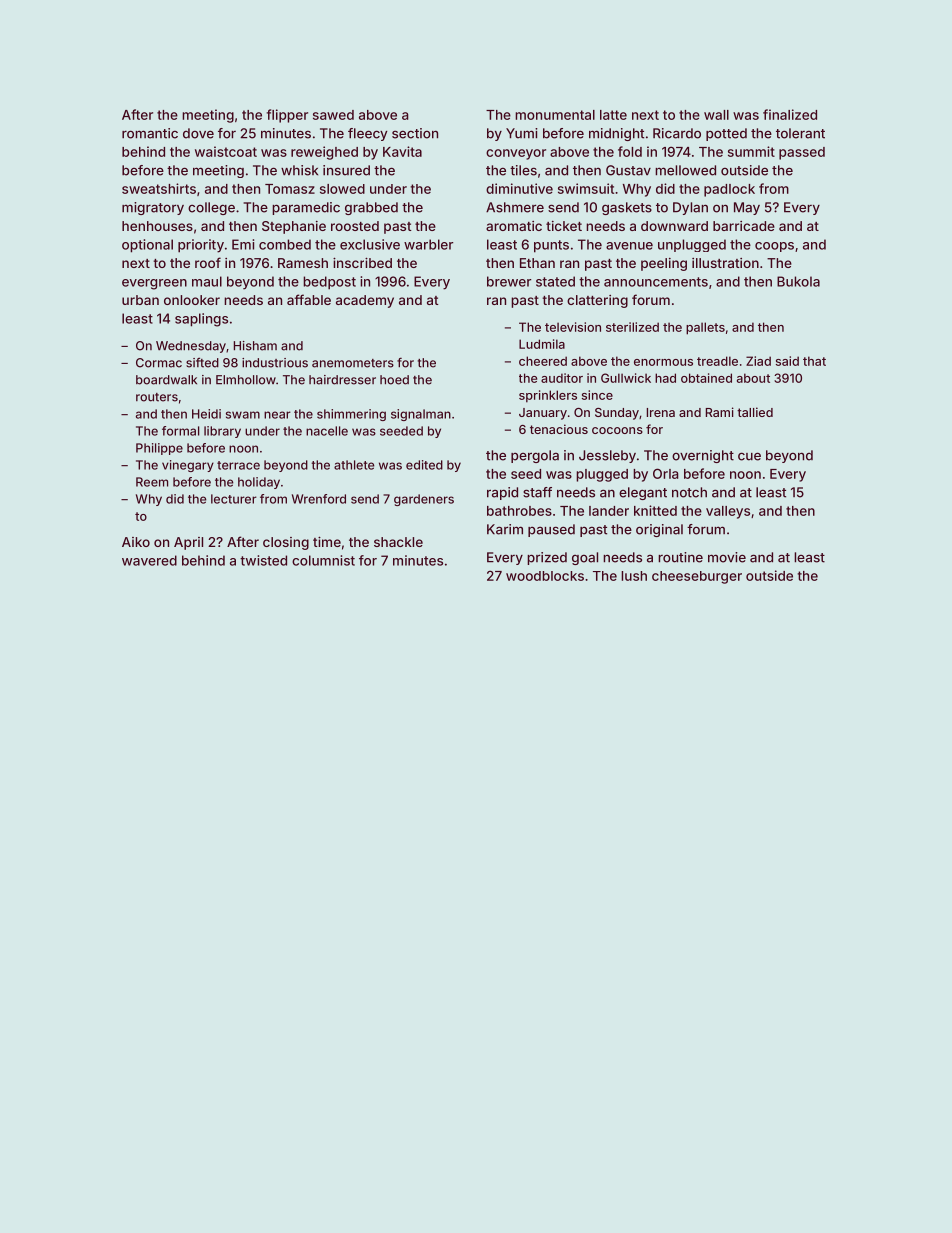 The width and height of the page is (952, 1233). I want to click on affable, so click(309, 299).
